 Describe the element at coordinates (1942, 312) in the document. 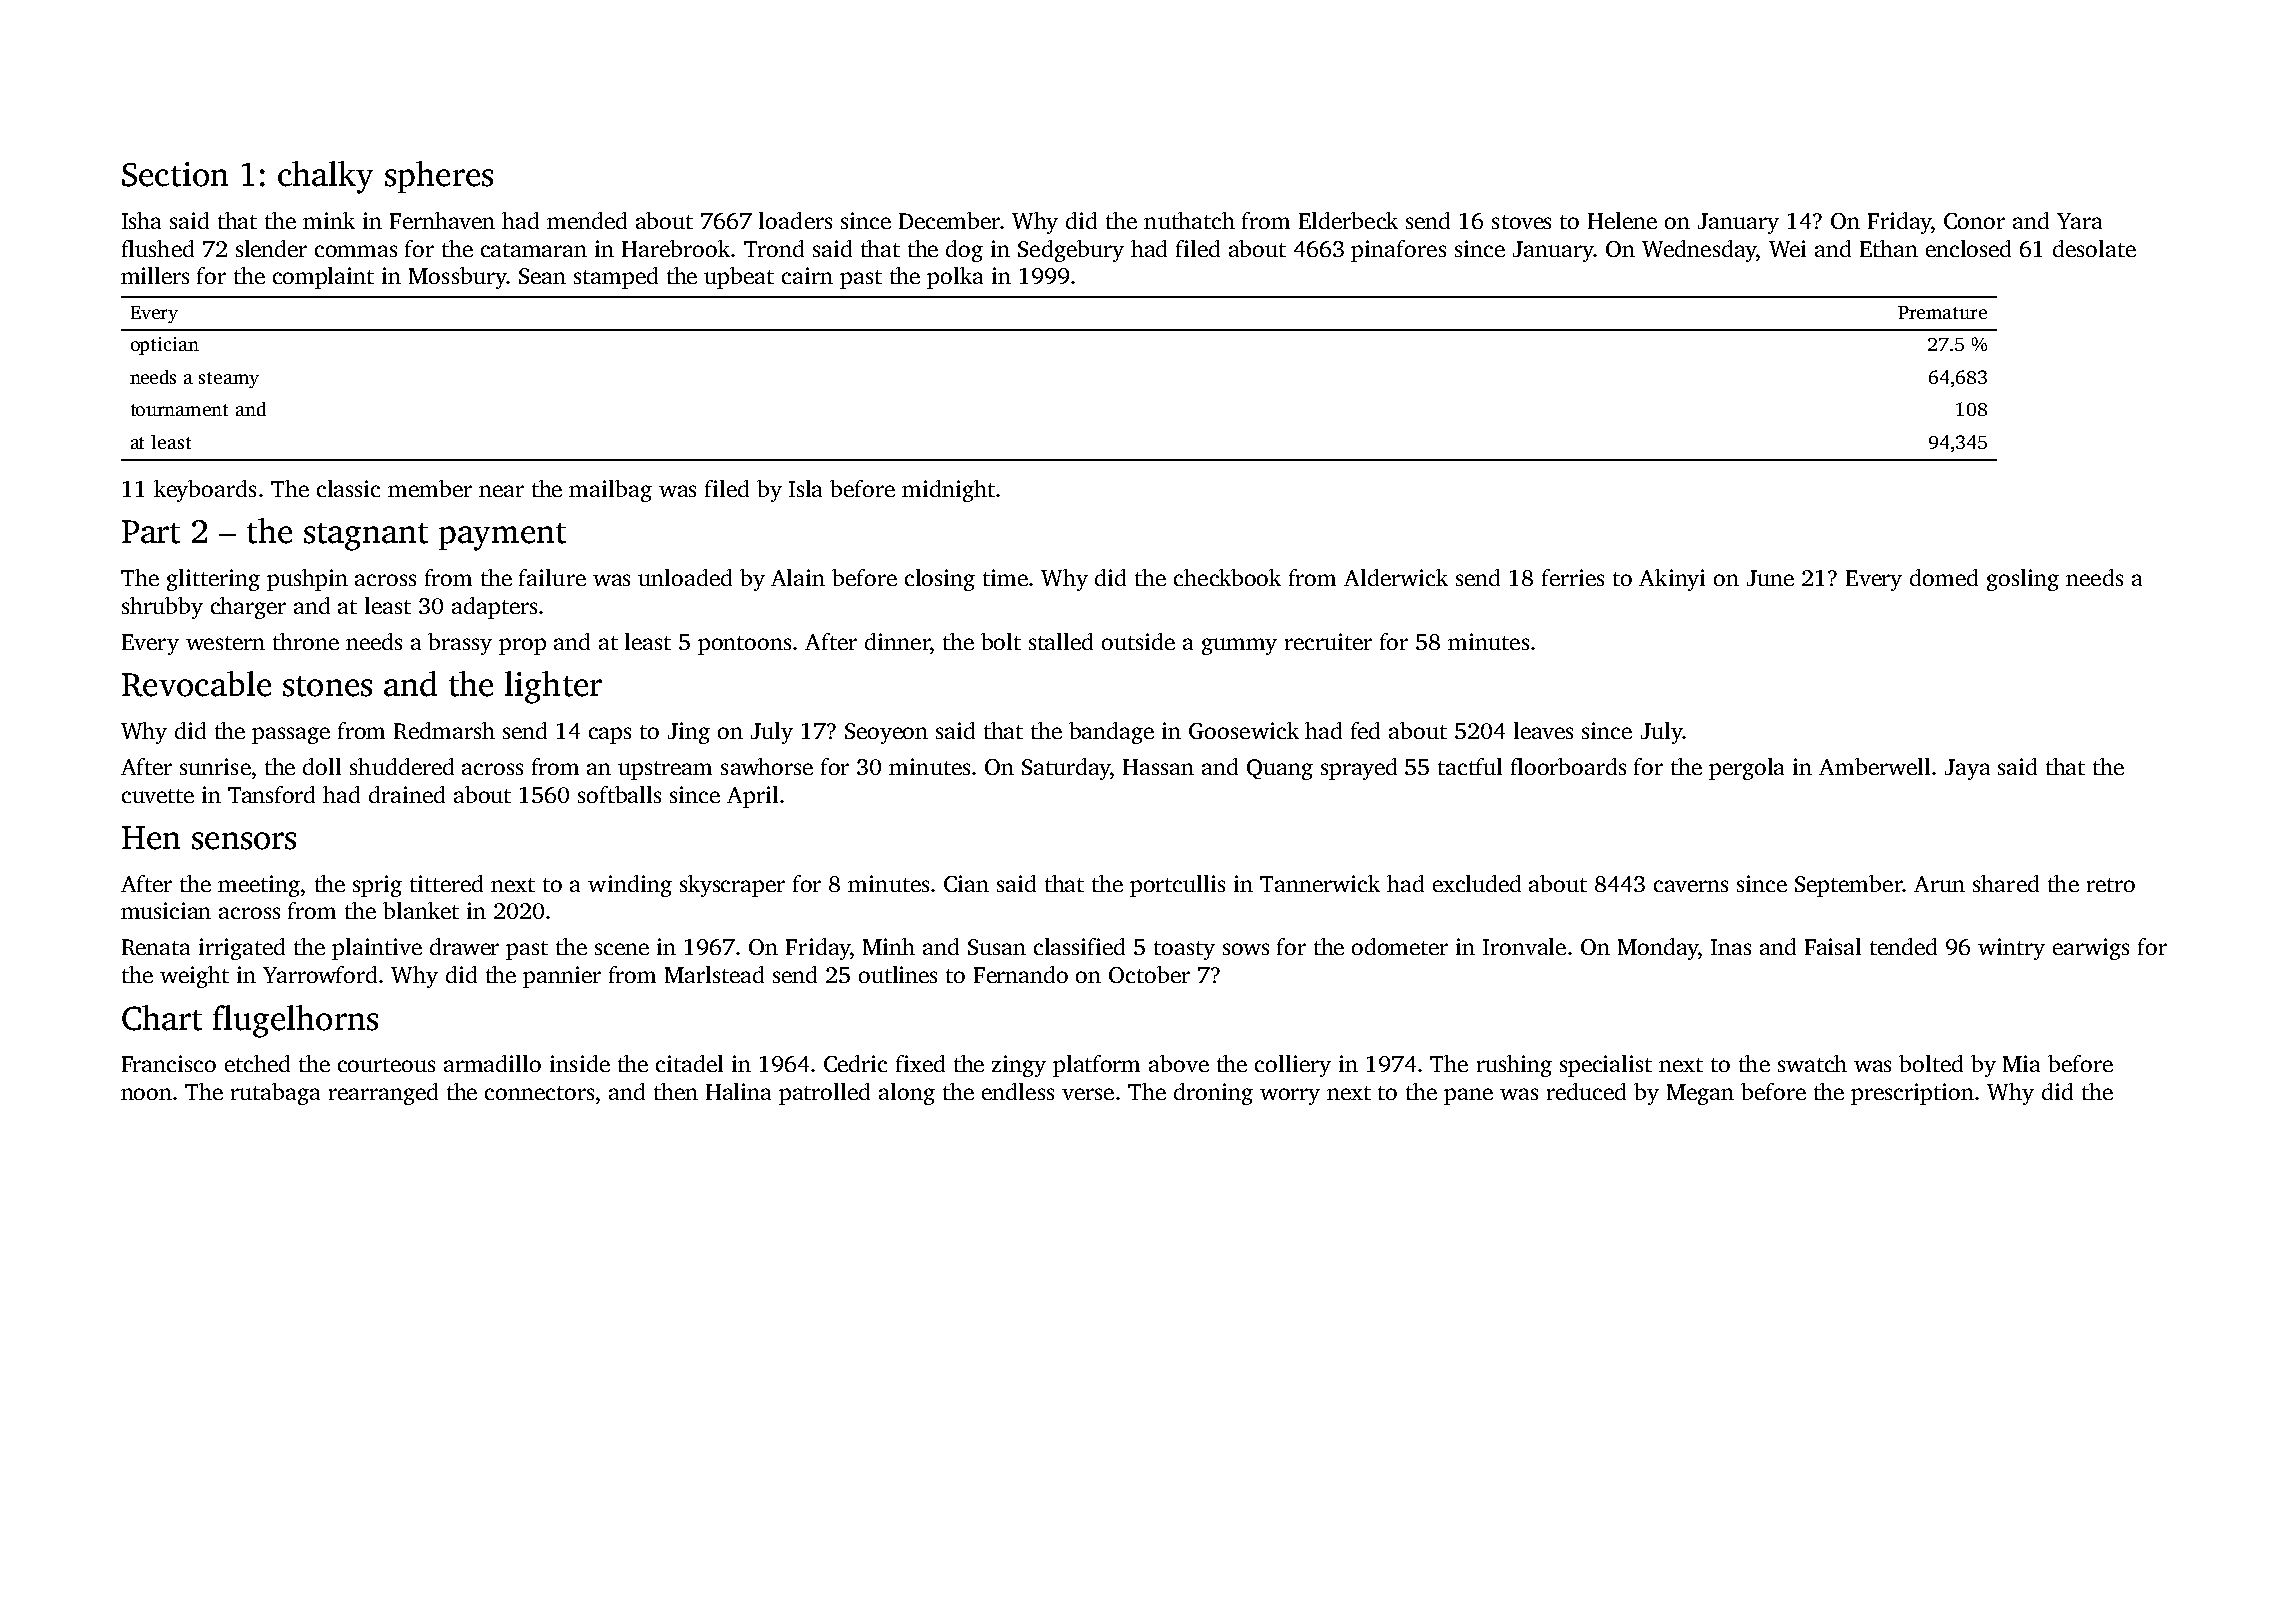

I see `Premature` at that location.
